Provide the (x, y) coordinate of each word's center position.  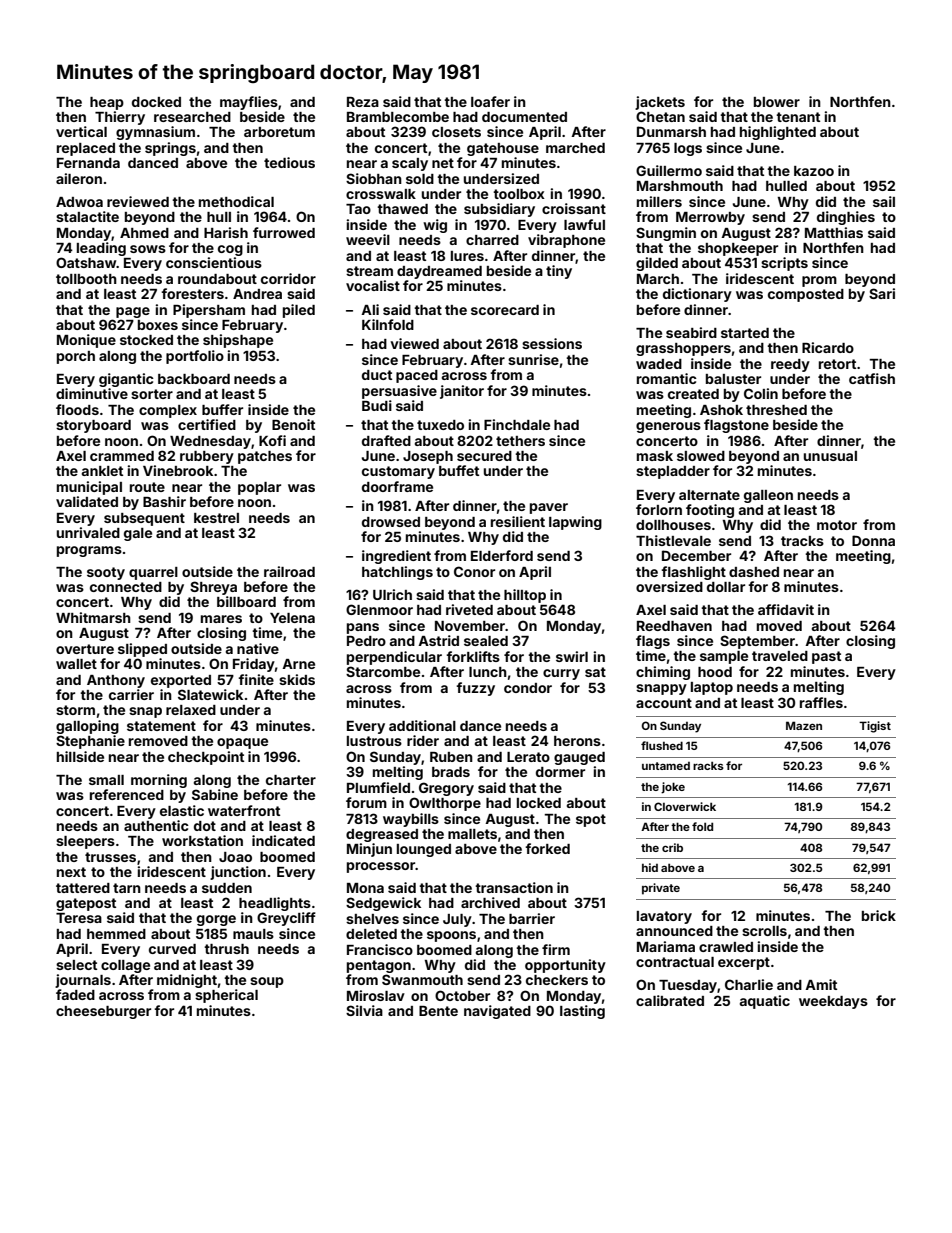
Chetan (660, 116)
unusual (830, 456)
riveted (469, 609)
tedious (289, 162)
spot (591, 820)
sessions (552, 343)
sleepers (85, 842)
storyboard (93, 426)
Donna (873, 540)
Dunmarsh (671, 131)
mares (221, 619)
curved (172, 949)
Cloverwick (685, 806)
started (745, 333)
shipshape (238, 341)
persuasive (399, 392)
